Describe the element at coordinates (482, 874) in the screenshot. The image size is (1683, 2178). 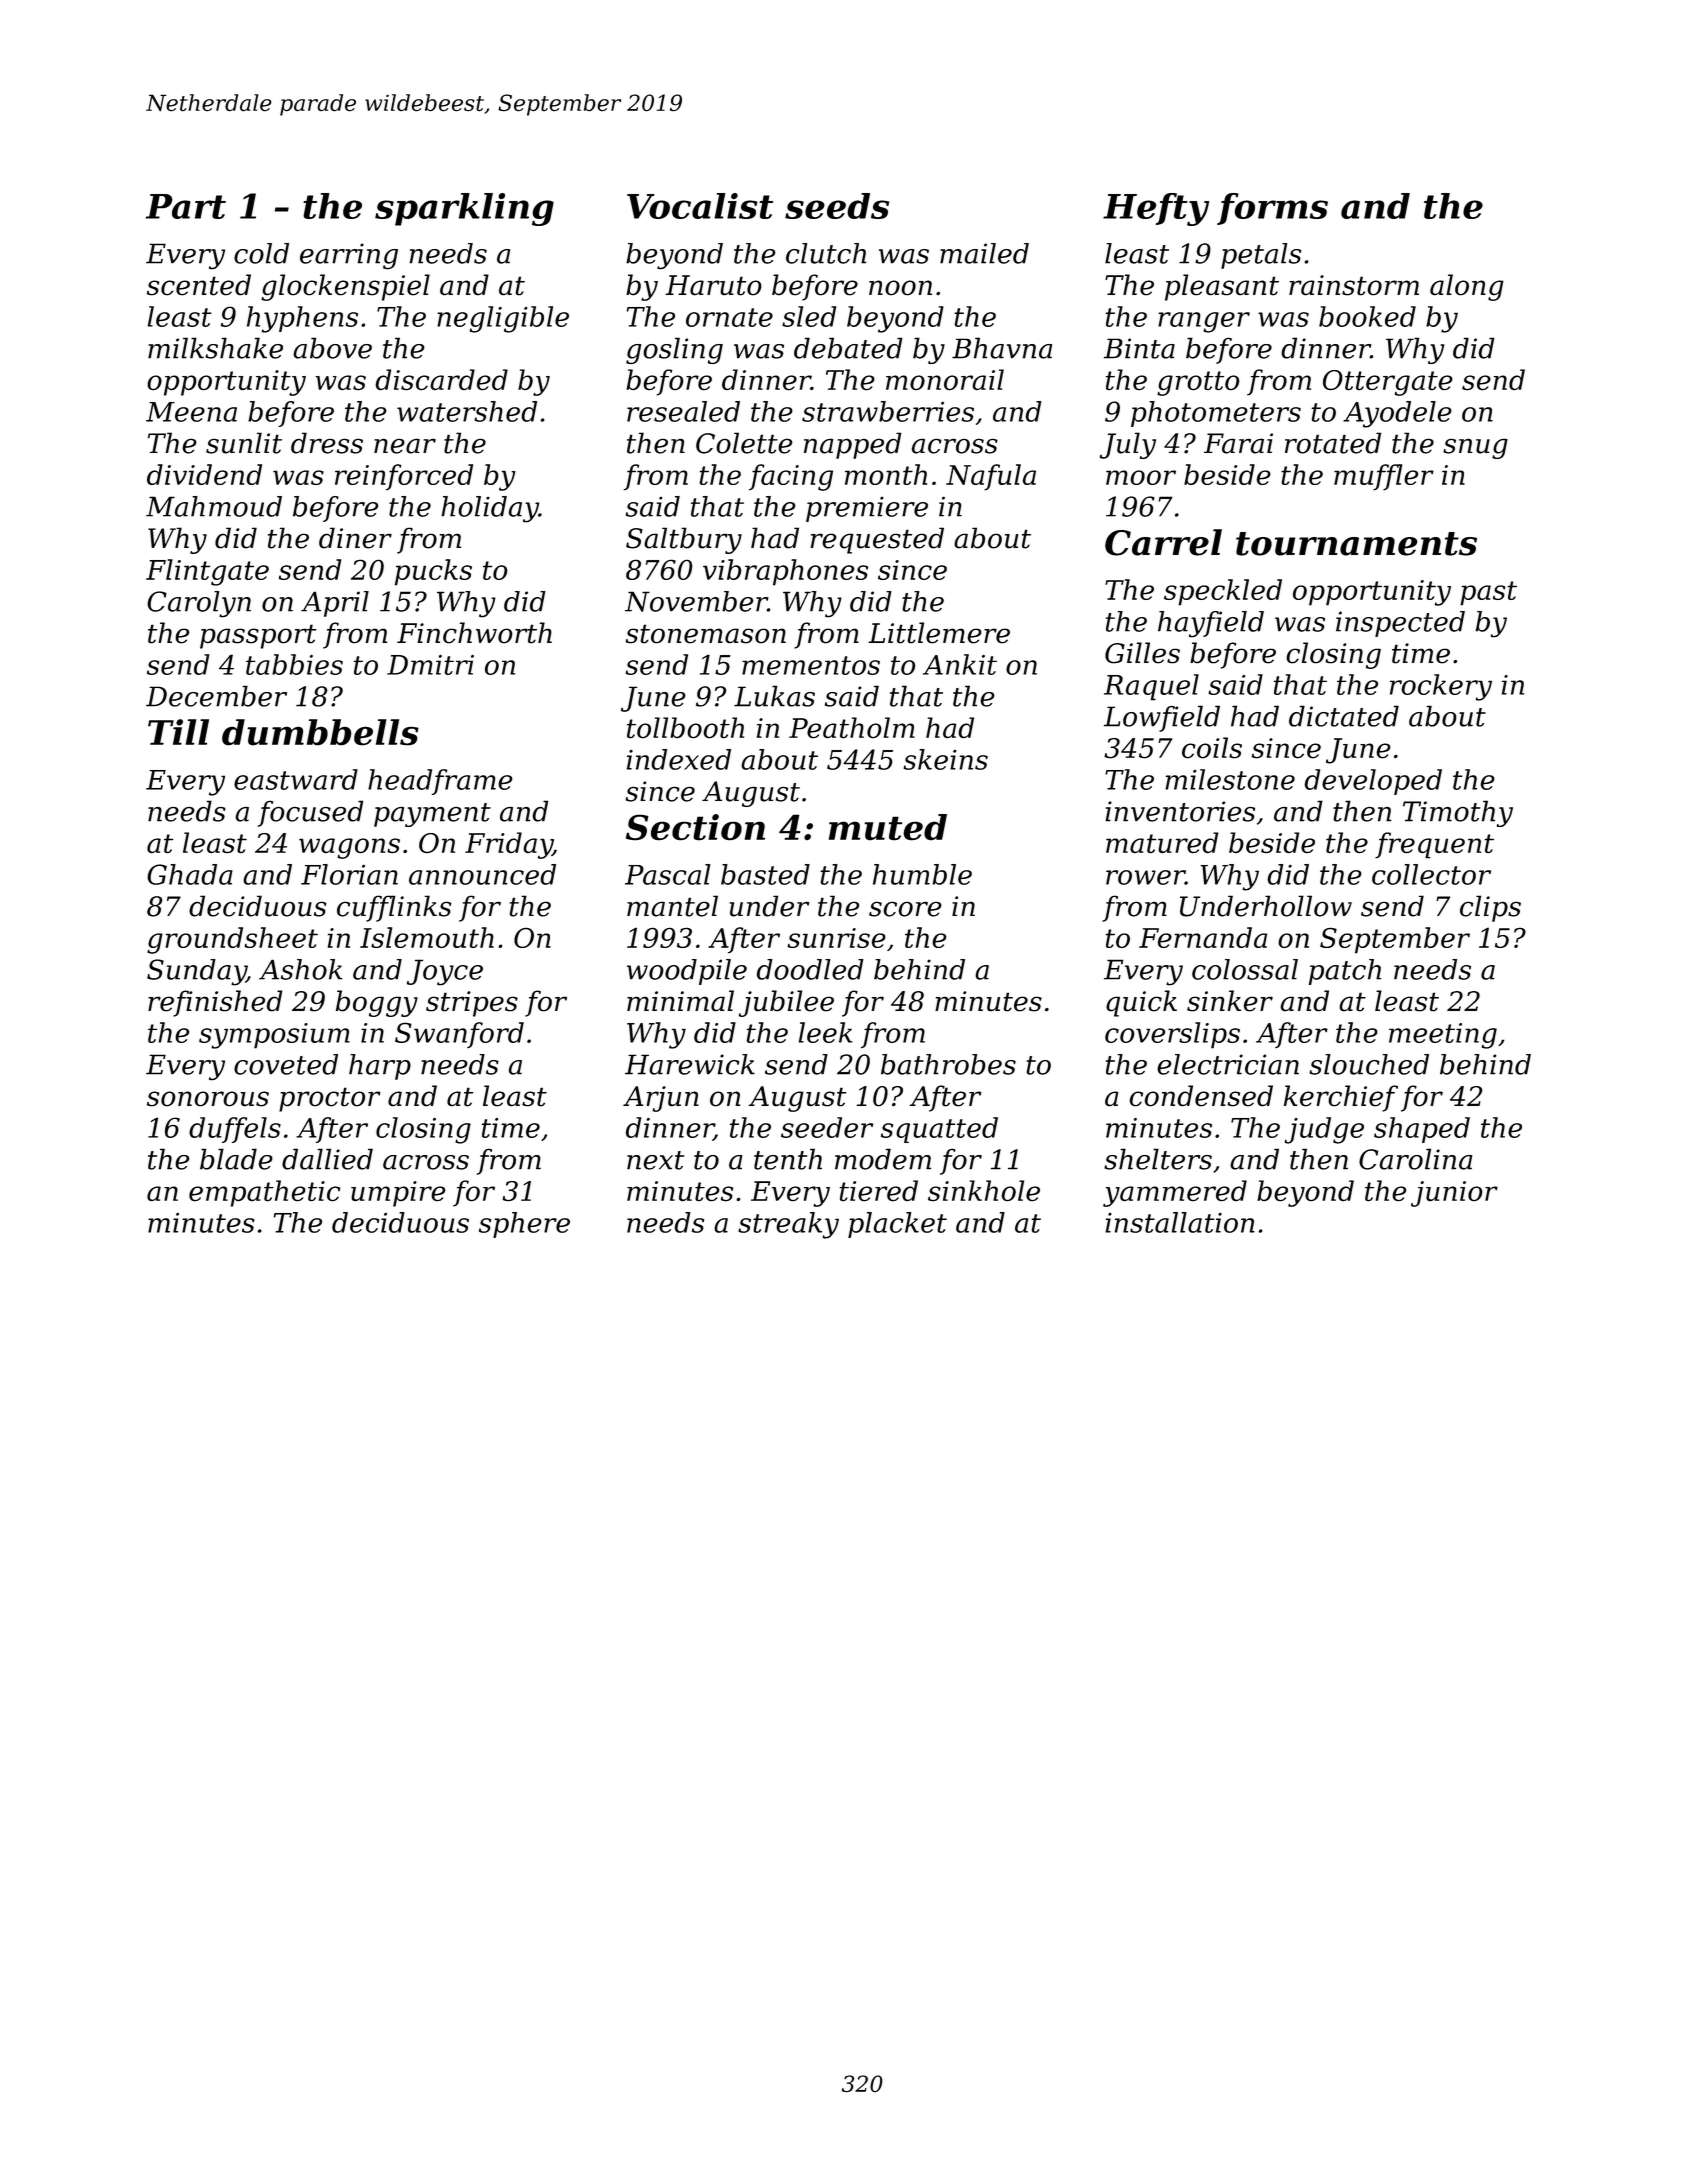
I see `announced` at that location.
